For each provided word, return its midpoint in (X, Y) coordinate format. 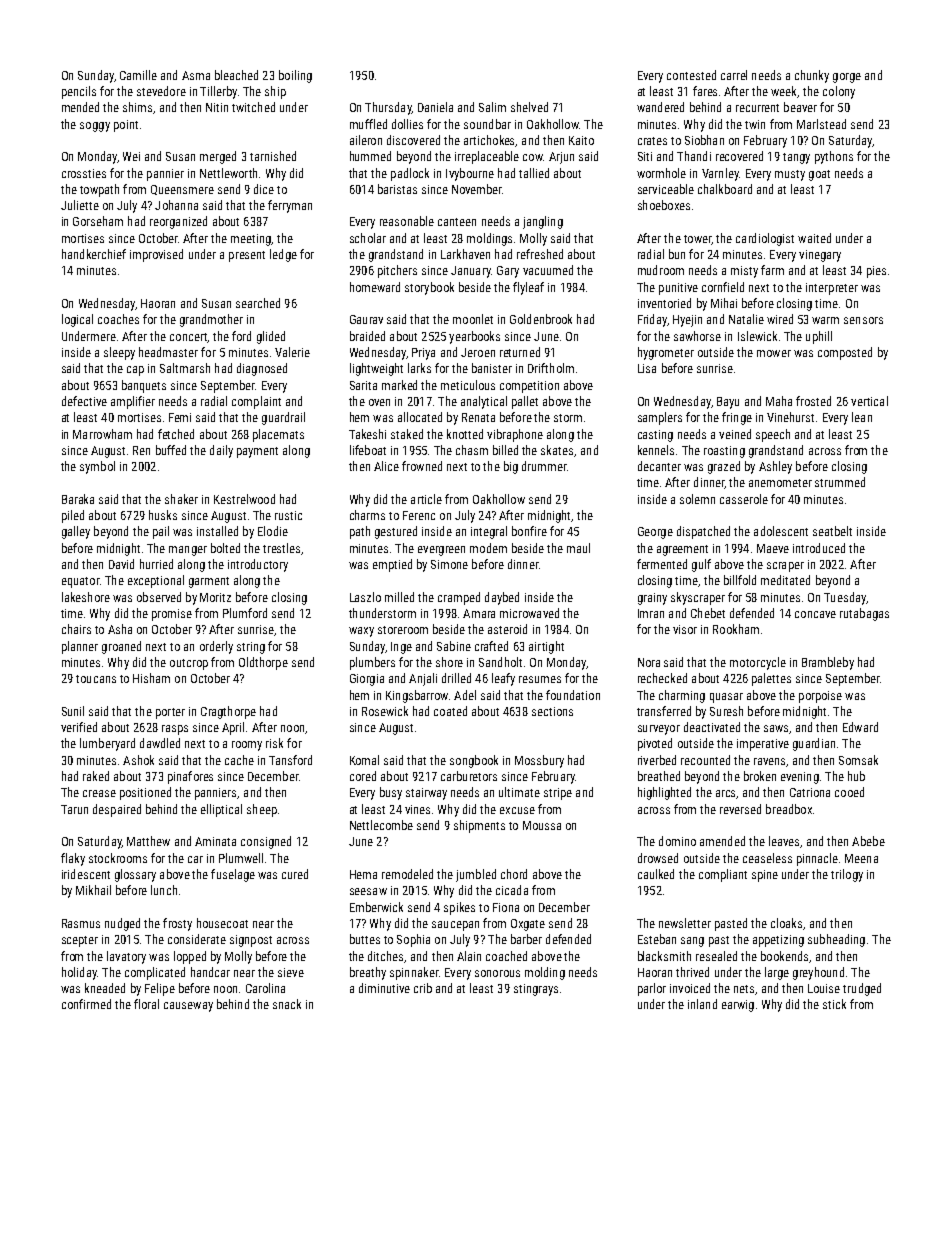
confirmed (86, 1004)
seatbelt (832, 531)
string (251, 648)
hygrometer (666, 353)
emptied (392, 565)
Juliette (80, 205)
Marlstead (821, 124)
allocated (420, 417)
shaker (181, 499)
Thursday (388, 108)
